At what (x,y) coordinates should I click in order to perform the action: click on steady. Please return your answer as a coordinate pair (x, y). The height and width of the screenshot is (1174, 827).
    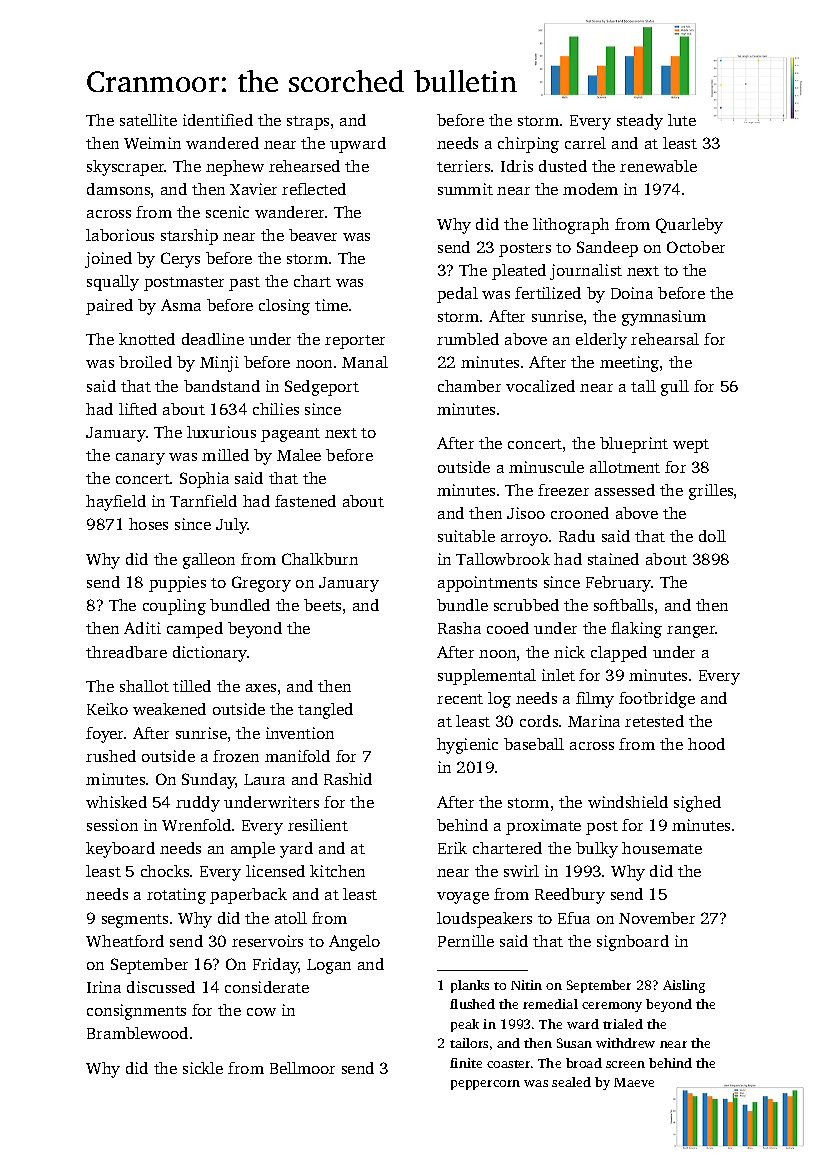
    Looking at the image, I should click on (640, 122).
